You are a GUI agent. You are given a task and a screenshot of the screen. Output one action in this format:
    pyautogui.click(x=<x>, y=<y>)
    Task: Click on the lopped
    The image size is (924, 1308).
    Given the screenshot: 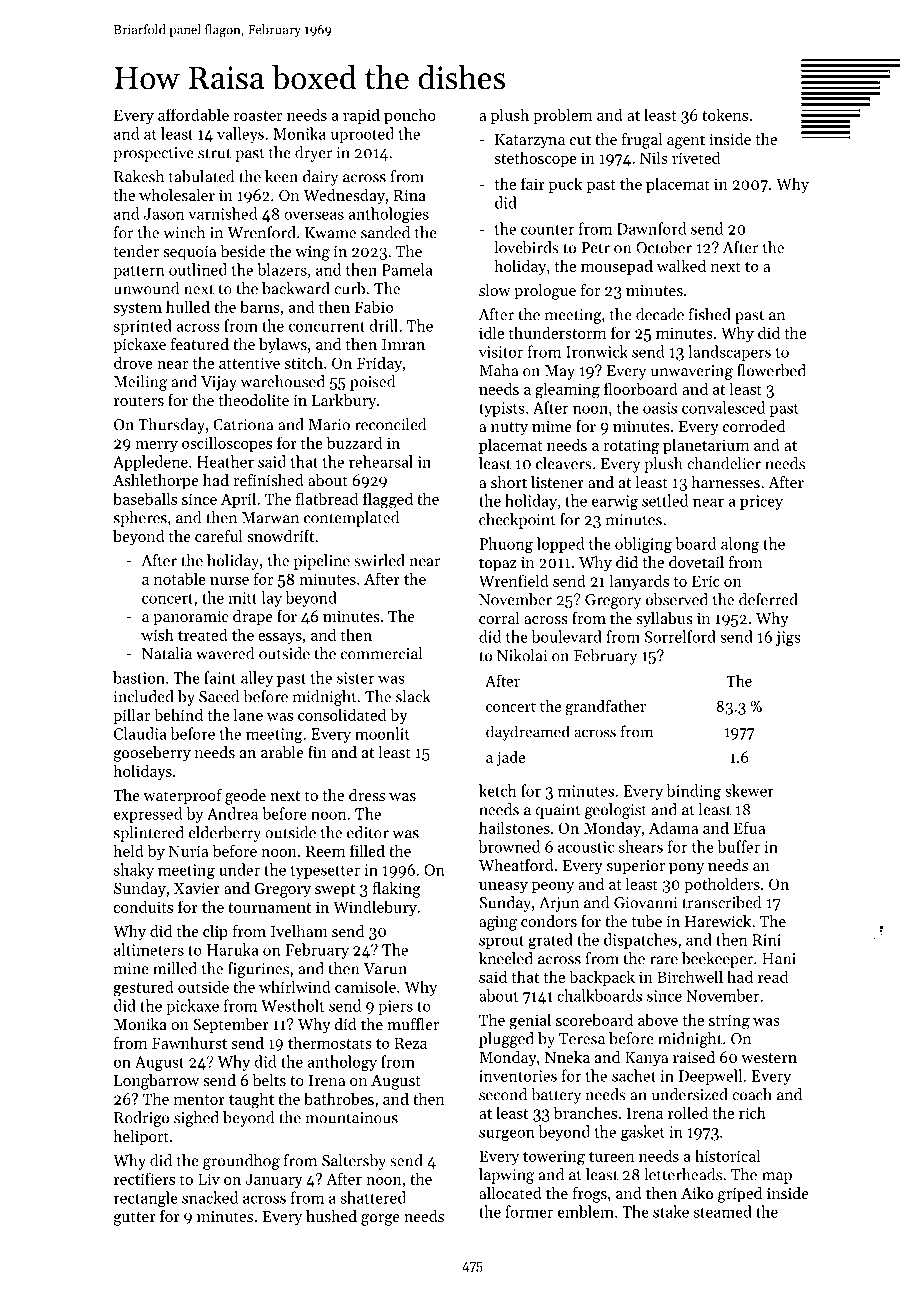 What is the action you would take?
    pyautogui.click(x=561, y=545)
